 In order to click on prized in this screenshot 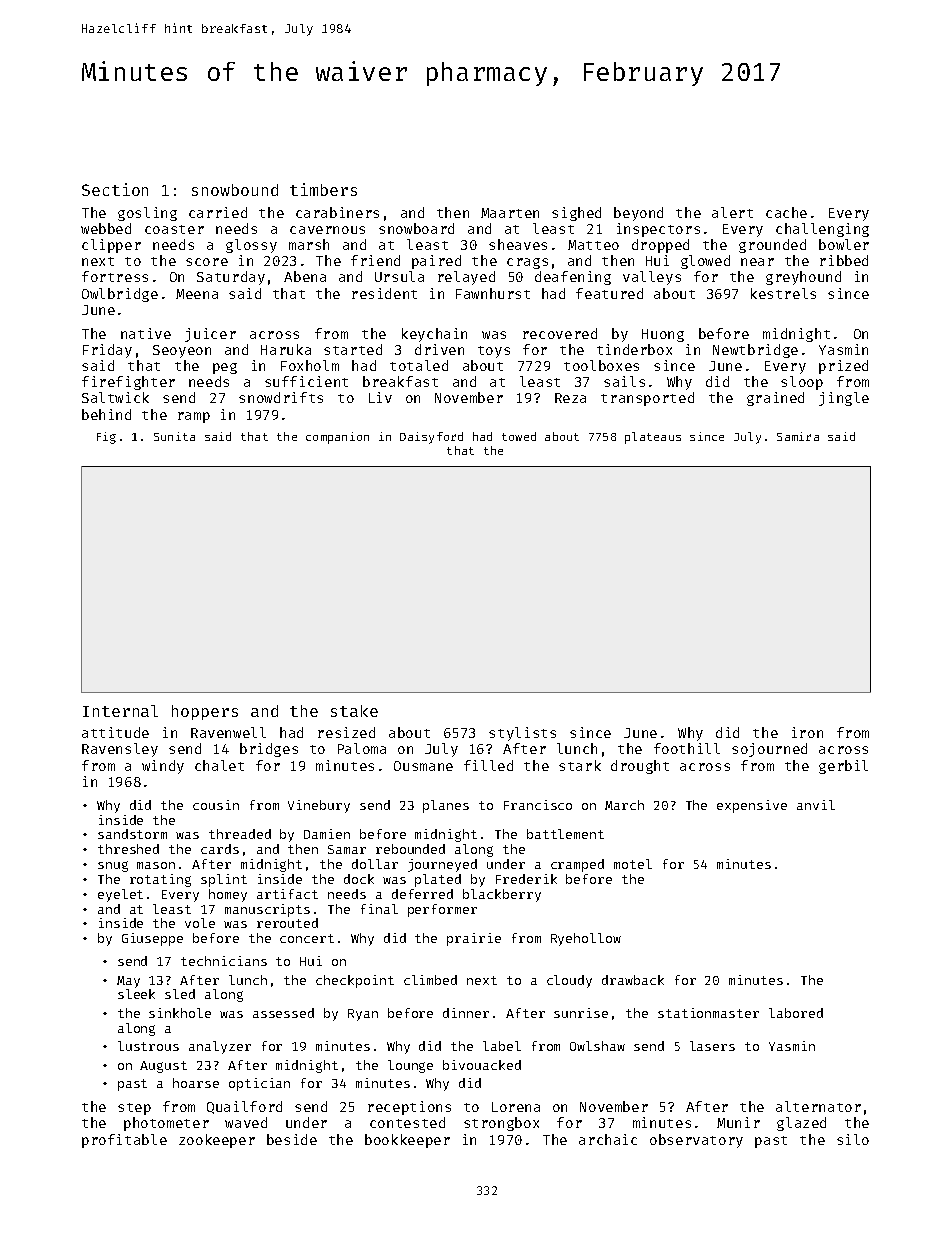, I will do `click(843, 367)`.
